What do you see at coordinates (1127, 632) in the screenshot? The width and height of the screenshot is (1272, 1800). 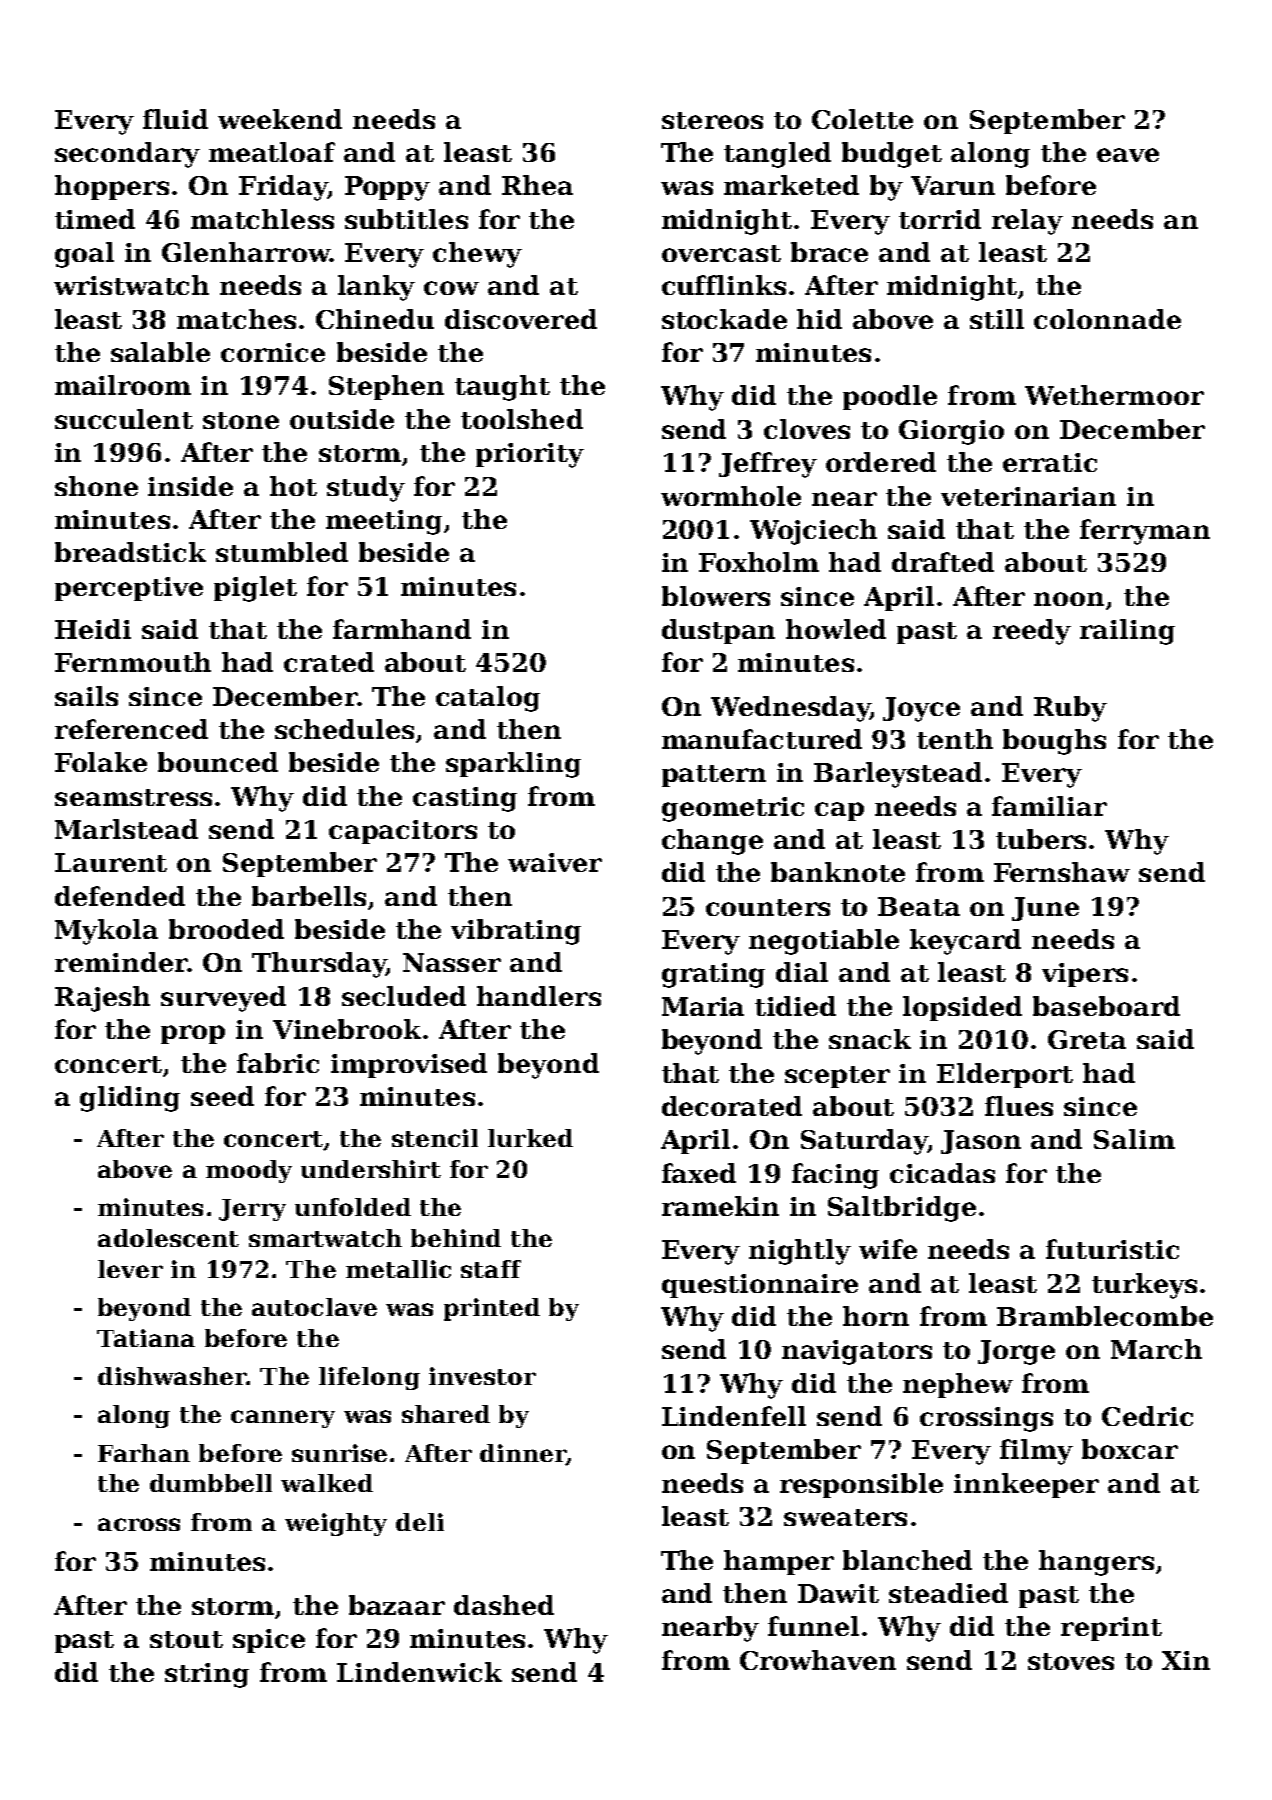 I see `railing` at bounding box center [1127, 632].
